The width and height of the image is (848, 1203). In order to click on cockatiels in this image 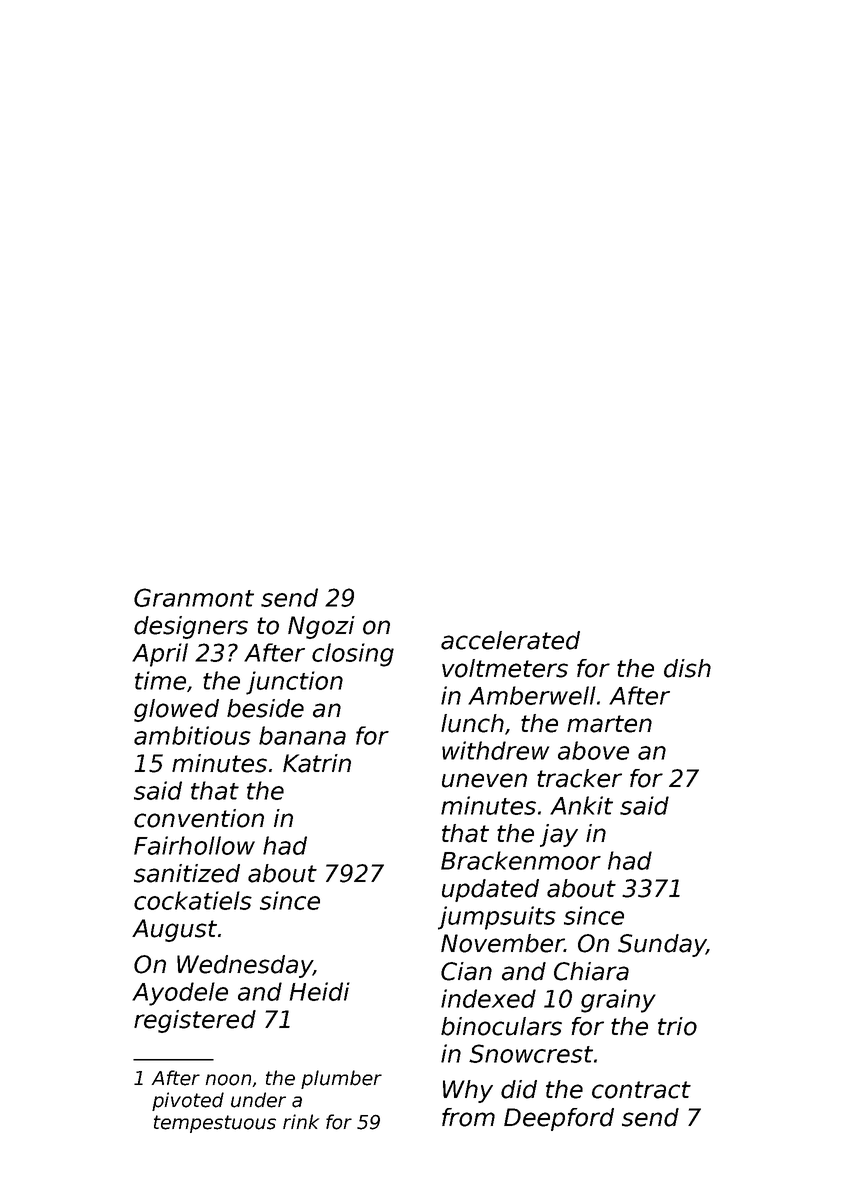, I will do `click(193, 900)`.
